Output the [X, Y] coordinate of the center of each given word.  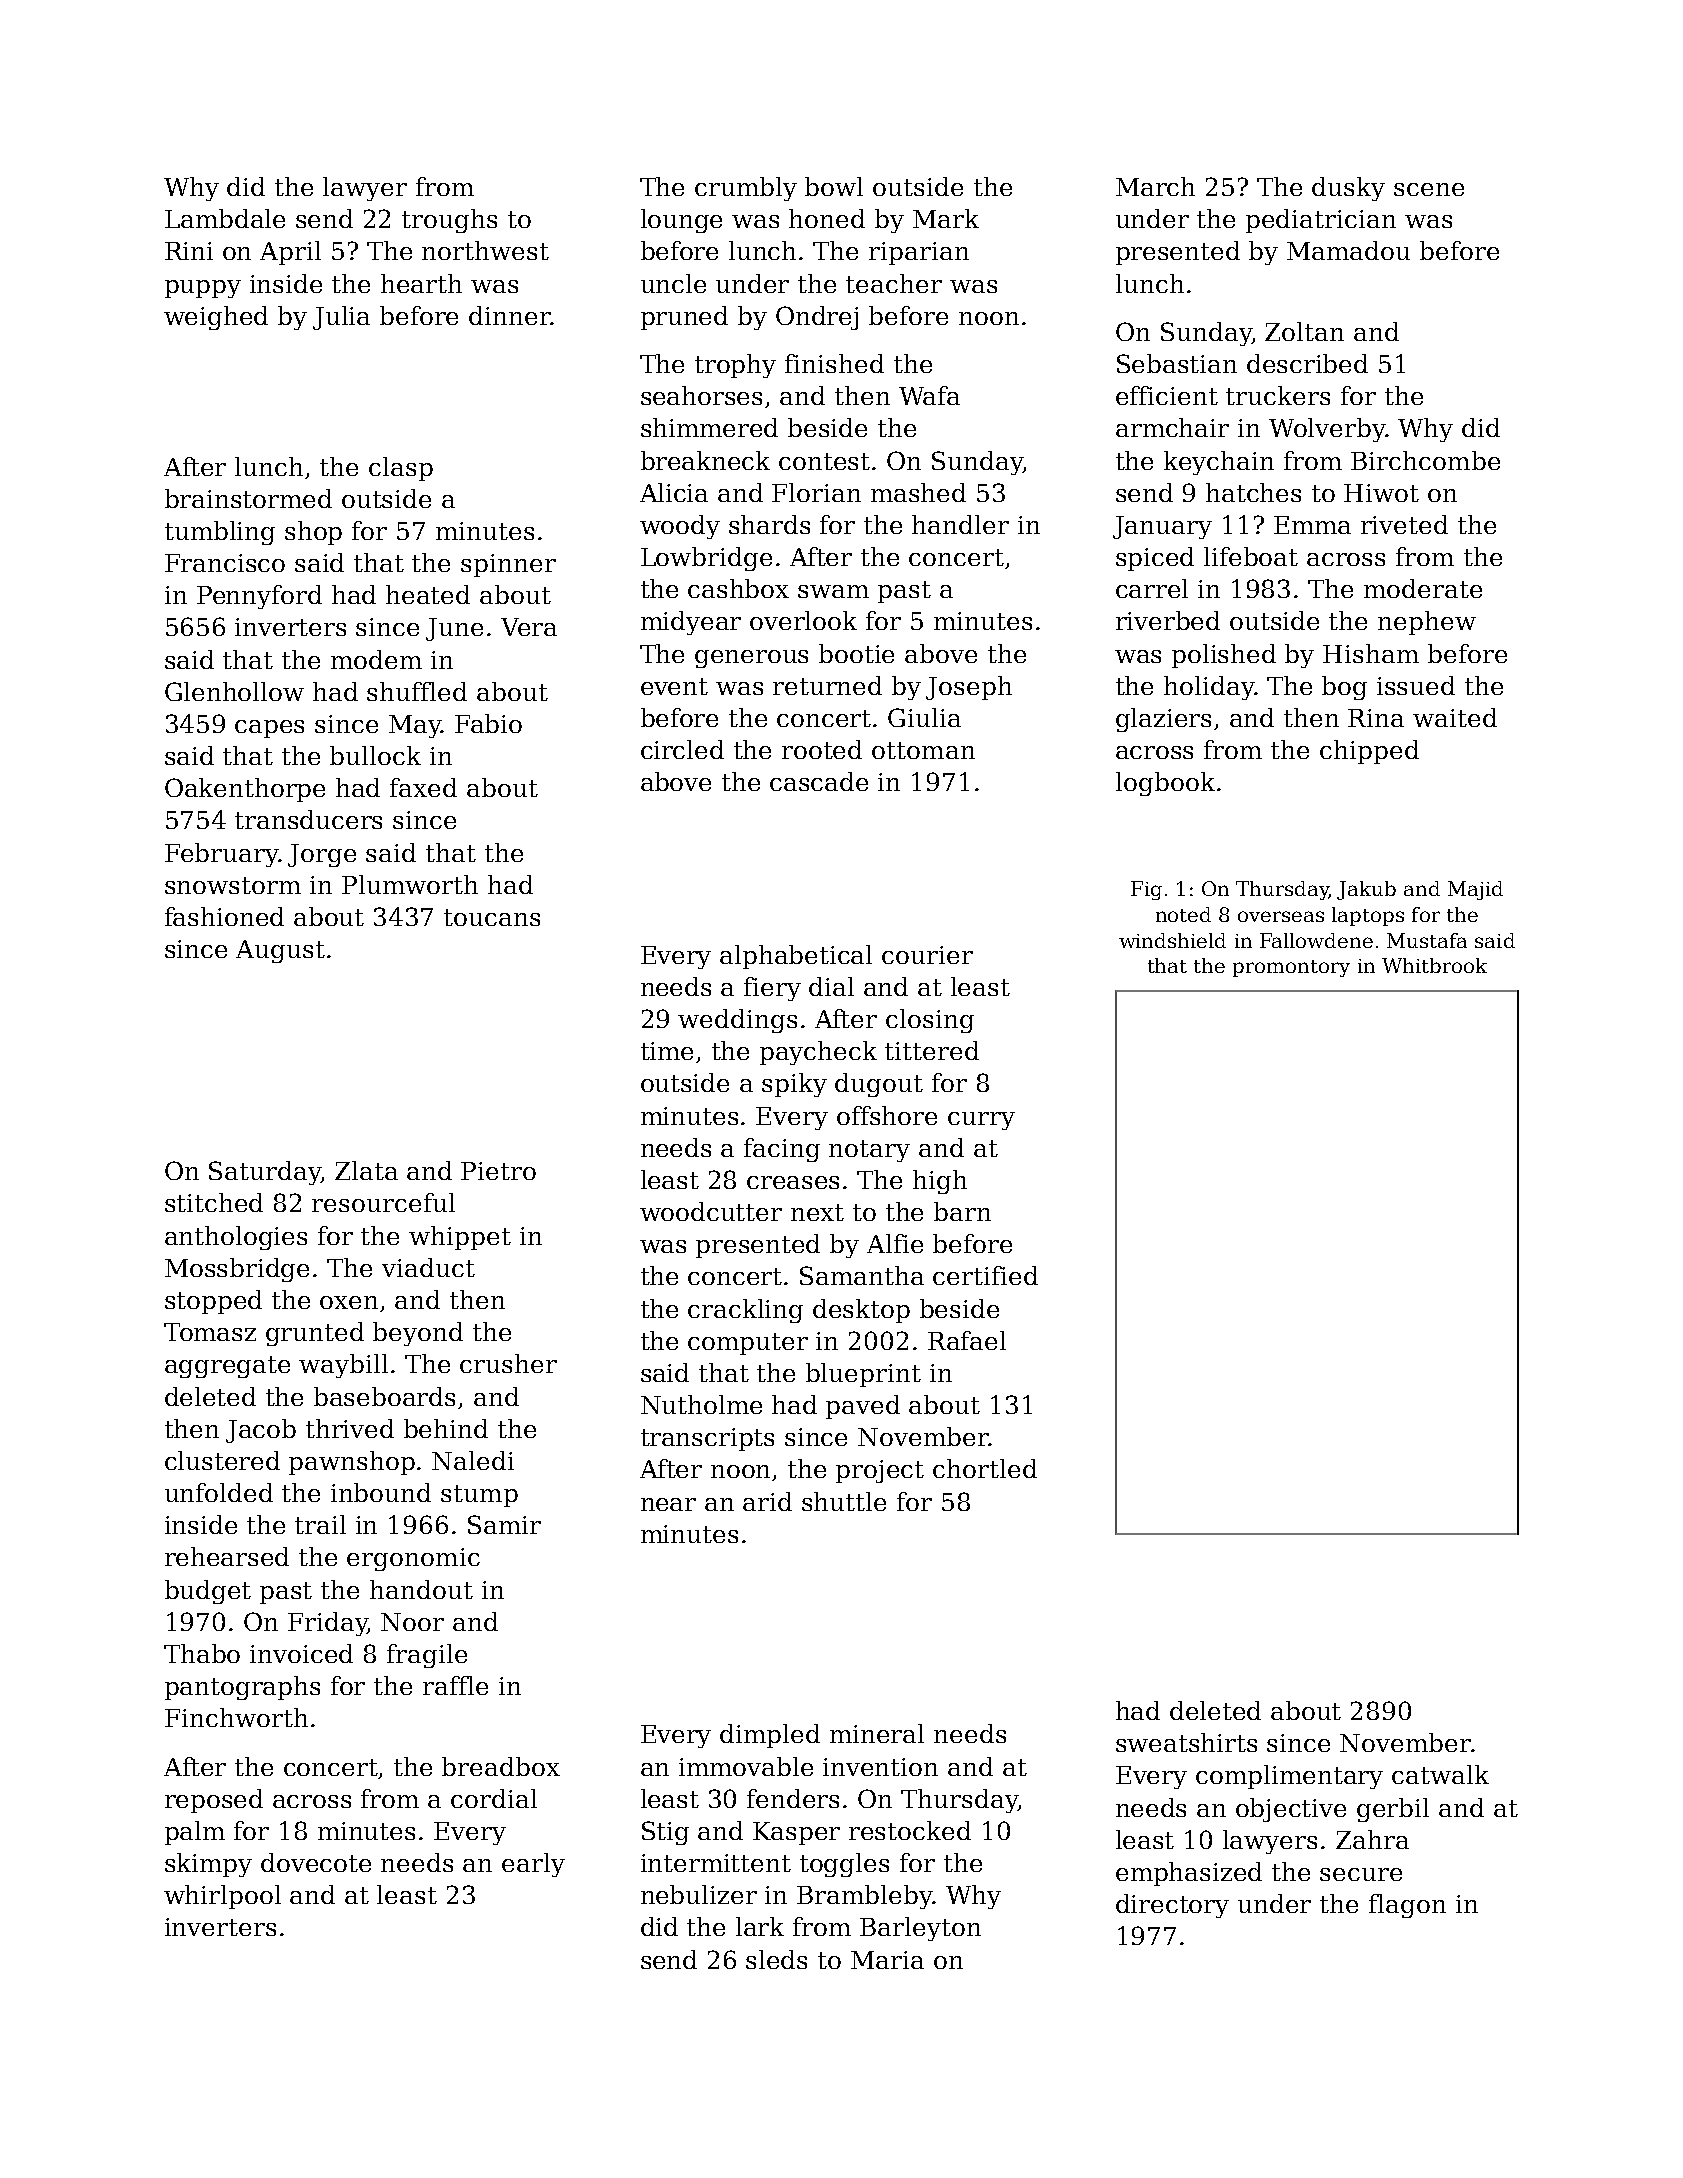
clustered [222, 1460]
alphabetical [796, 957]
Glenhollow [234, 691]
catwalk [1440, 1774]
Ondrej [817, 318]
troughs [449, 221]
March [1155, 186]
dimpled [770, 1736]
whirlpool [222, 1897]
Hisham [1371, 653]
